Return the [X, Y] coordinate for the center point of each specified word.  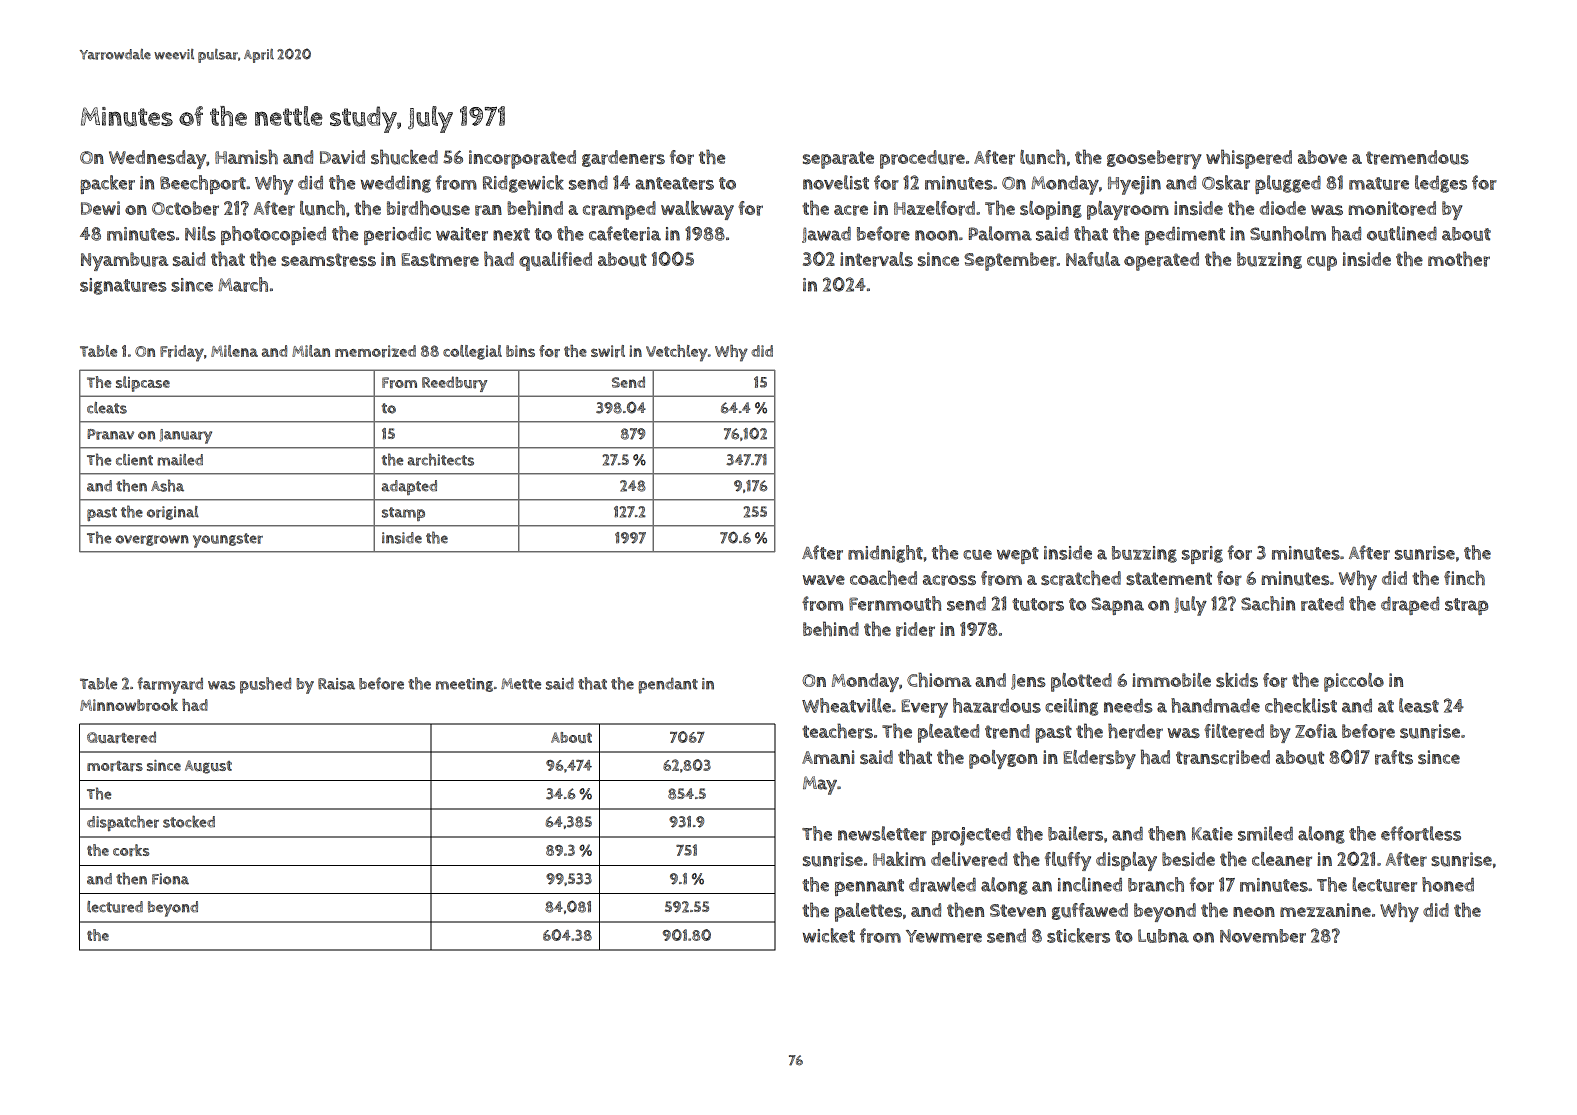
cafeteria [625, 233]
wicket [829, 935]
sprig [1202, 555]
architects [440, 459]
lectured [115, 907]
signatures [123, 286]
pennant [869, 887]
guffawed [1090, 911]
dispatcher [123, 823]
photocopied [273, 235]
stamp [403, 514]
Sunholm [1288, 233]
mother [1459, 259]
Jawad [826, 234]
